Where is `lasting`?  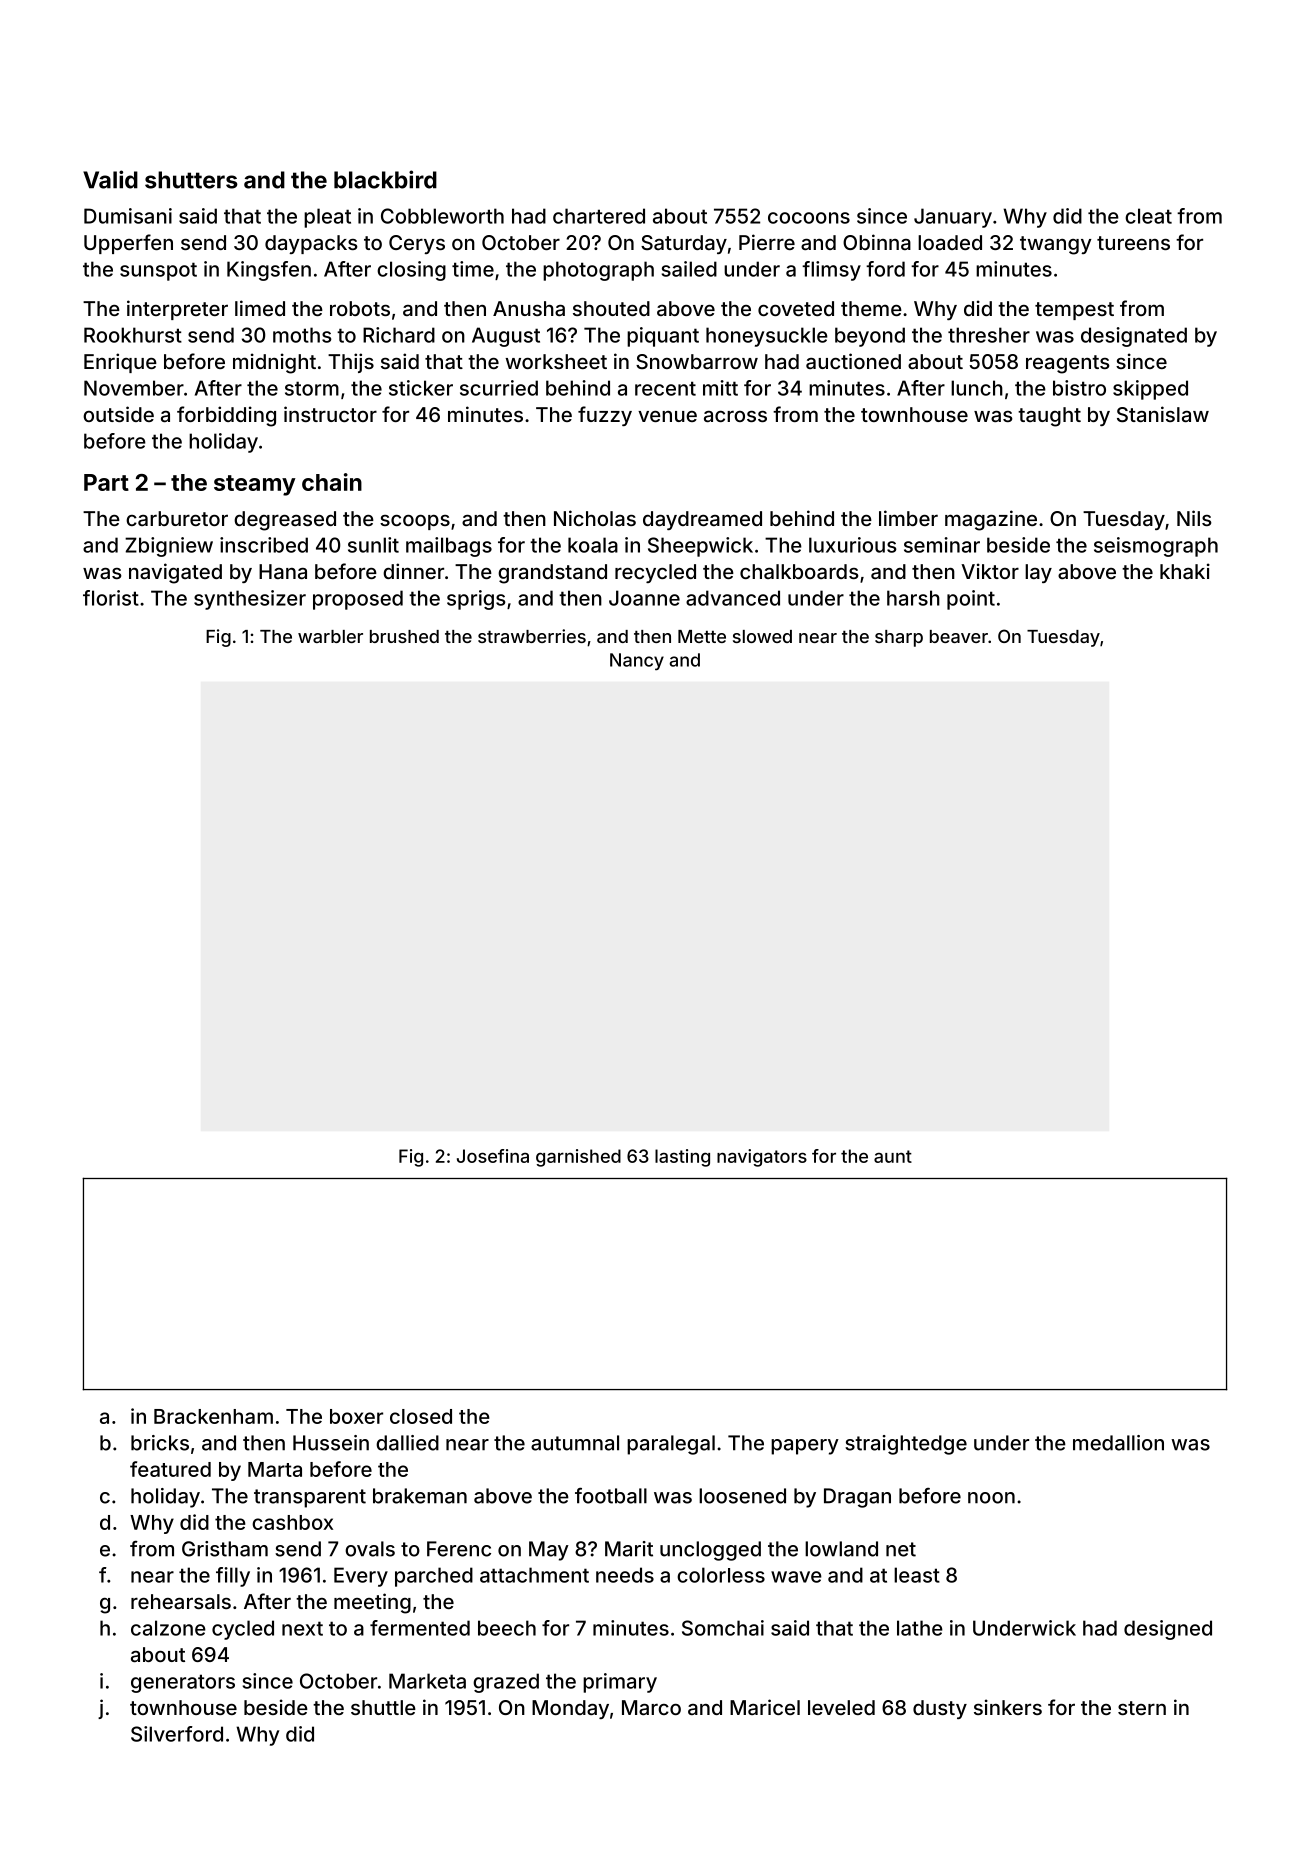
lasting is located at coordinates (682, 1158).
